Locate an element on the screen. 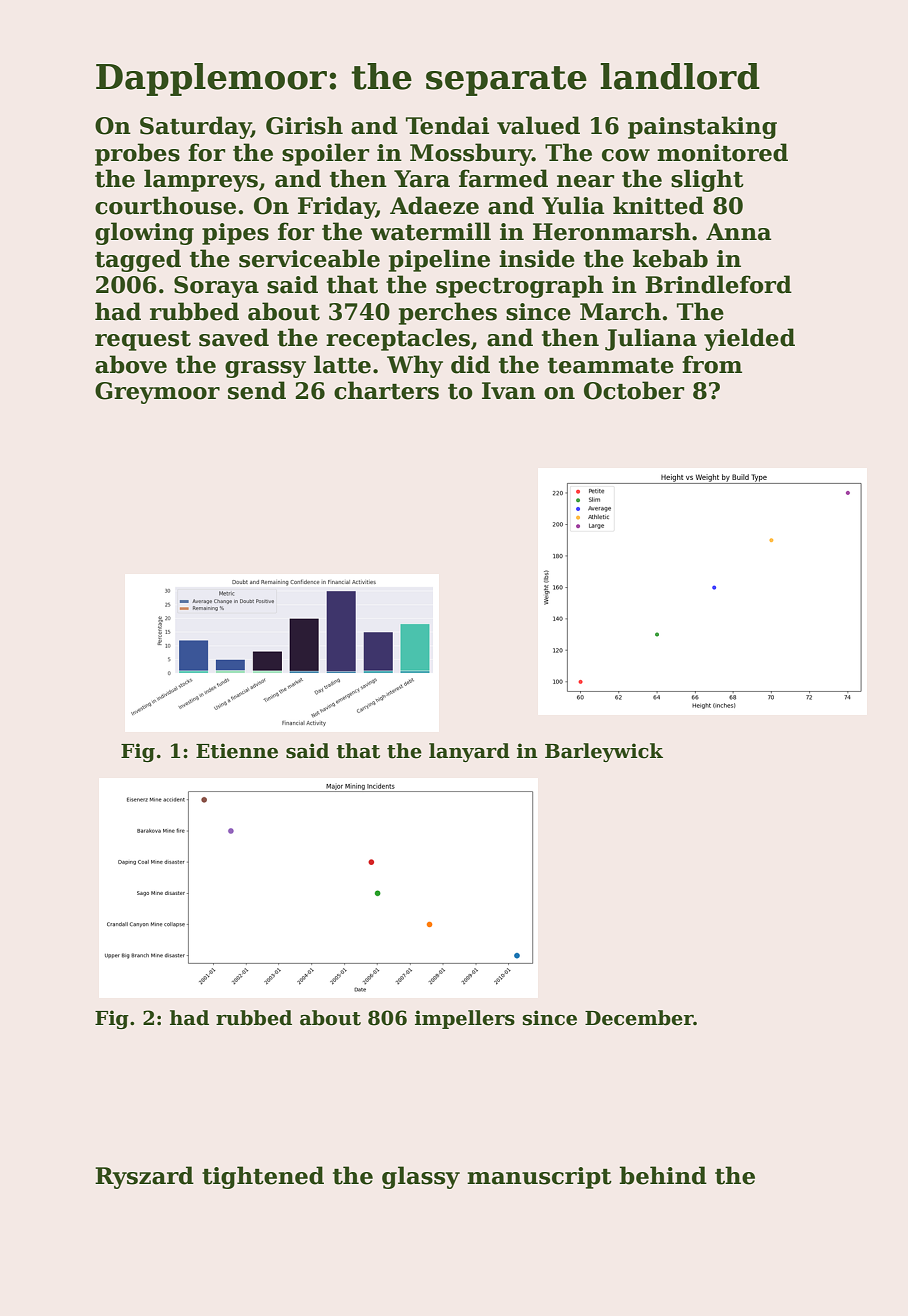 This screenshot has height=1316, width=908. Barleywick is located at coordinates (604, 752).
